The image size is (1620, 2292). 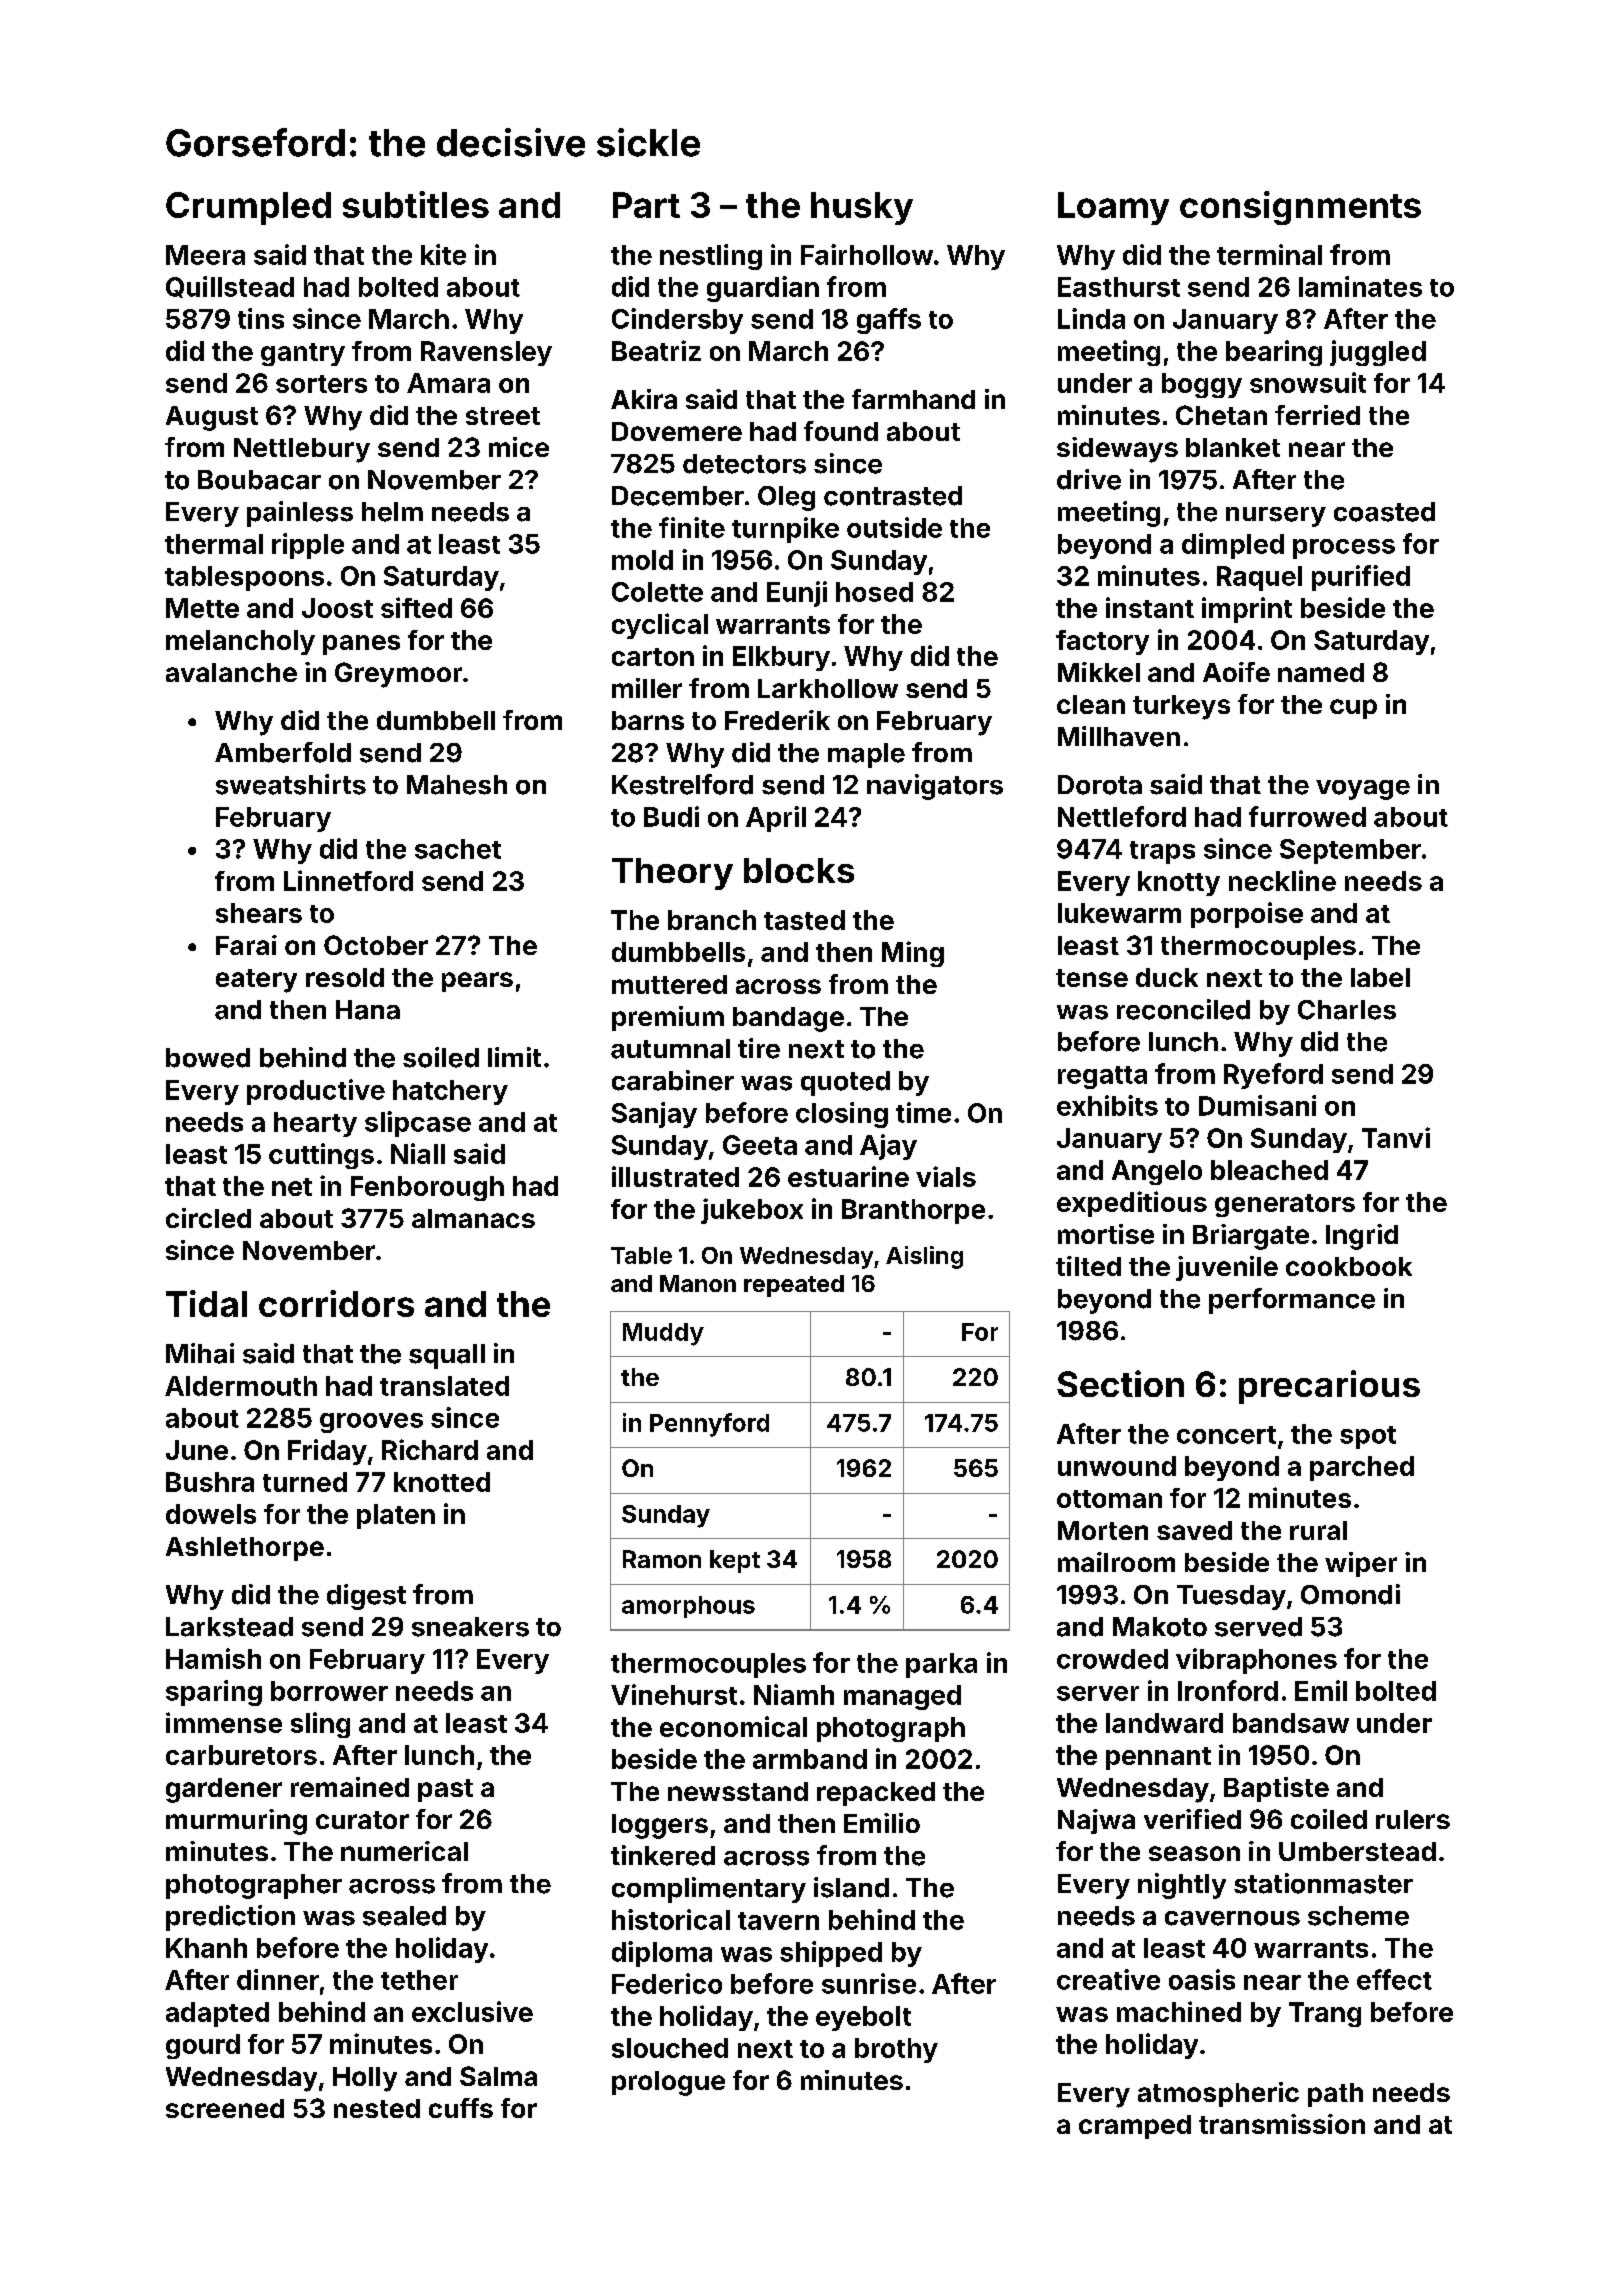 I want to click on subtitles, so click(x=416, y=204).
